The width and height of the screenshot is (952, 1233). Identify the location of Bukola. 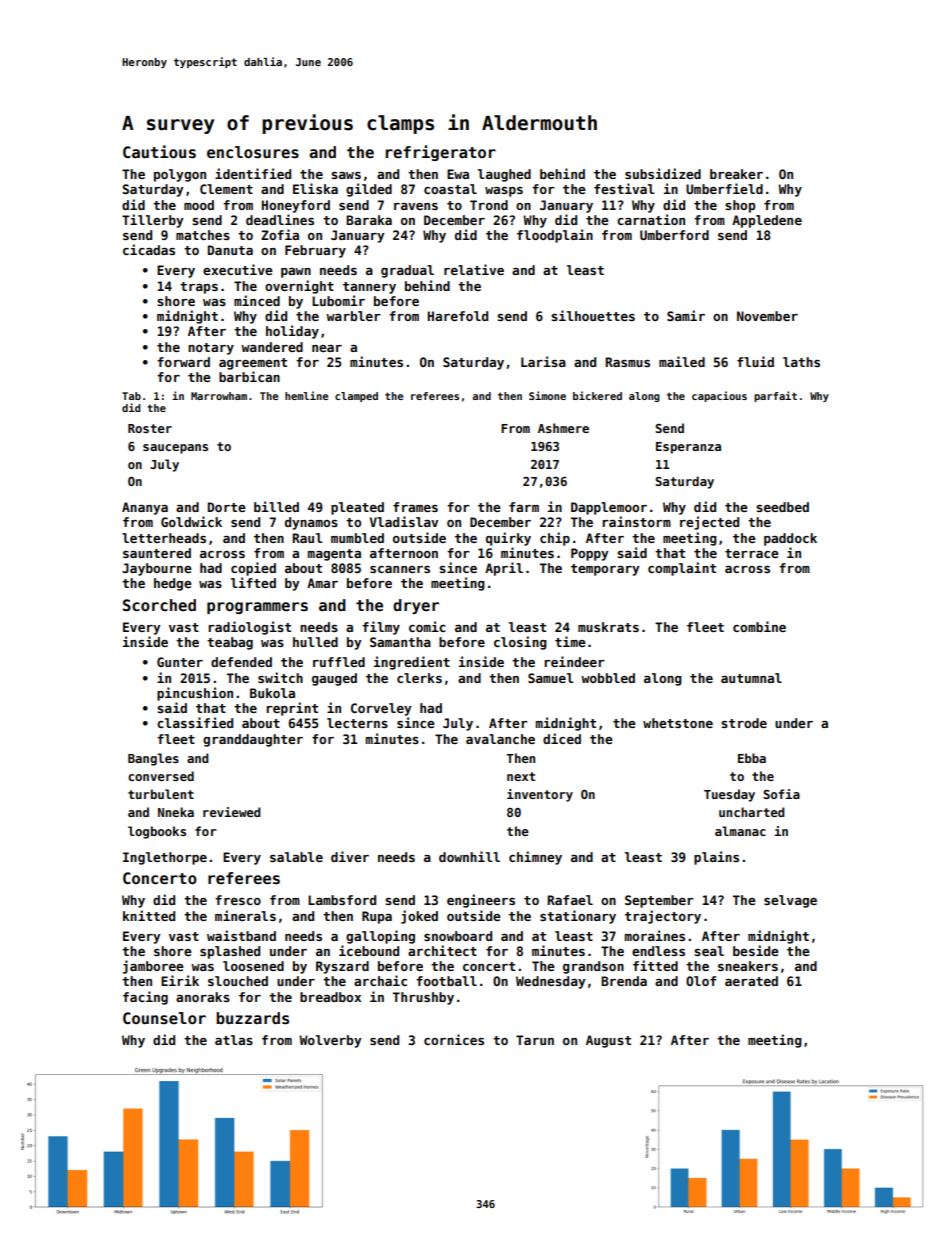
(272, 693).
